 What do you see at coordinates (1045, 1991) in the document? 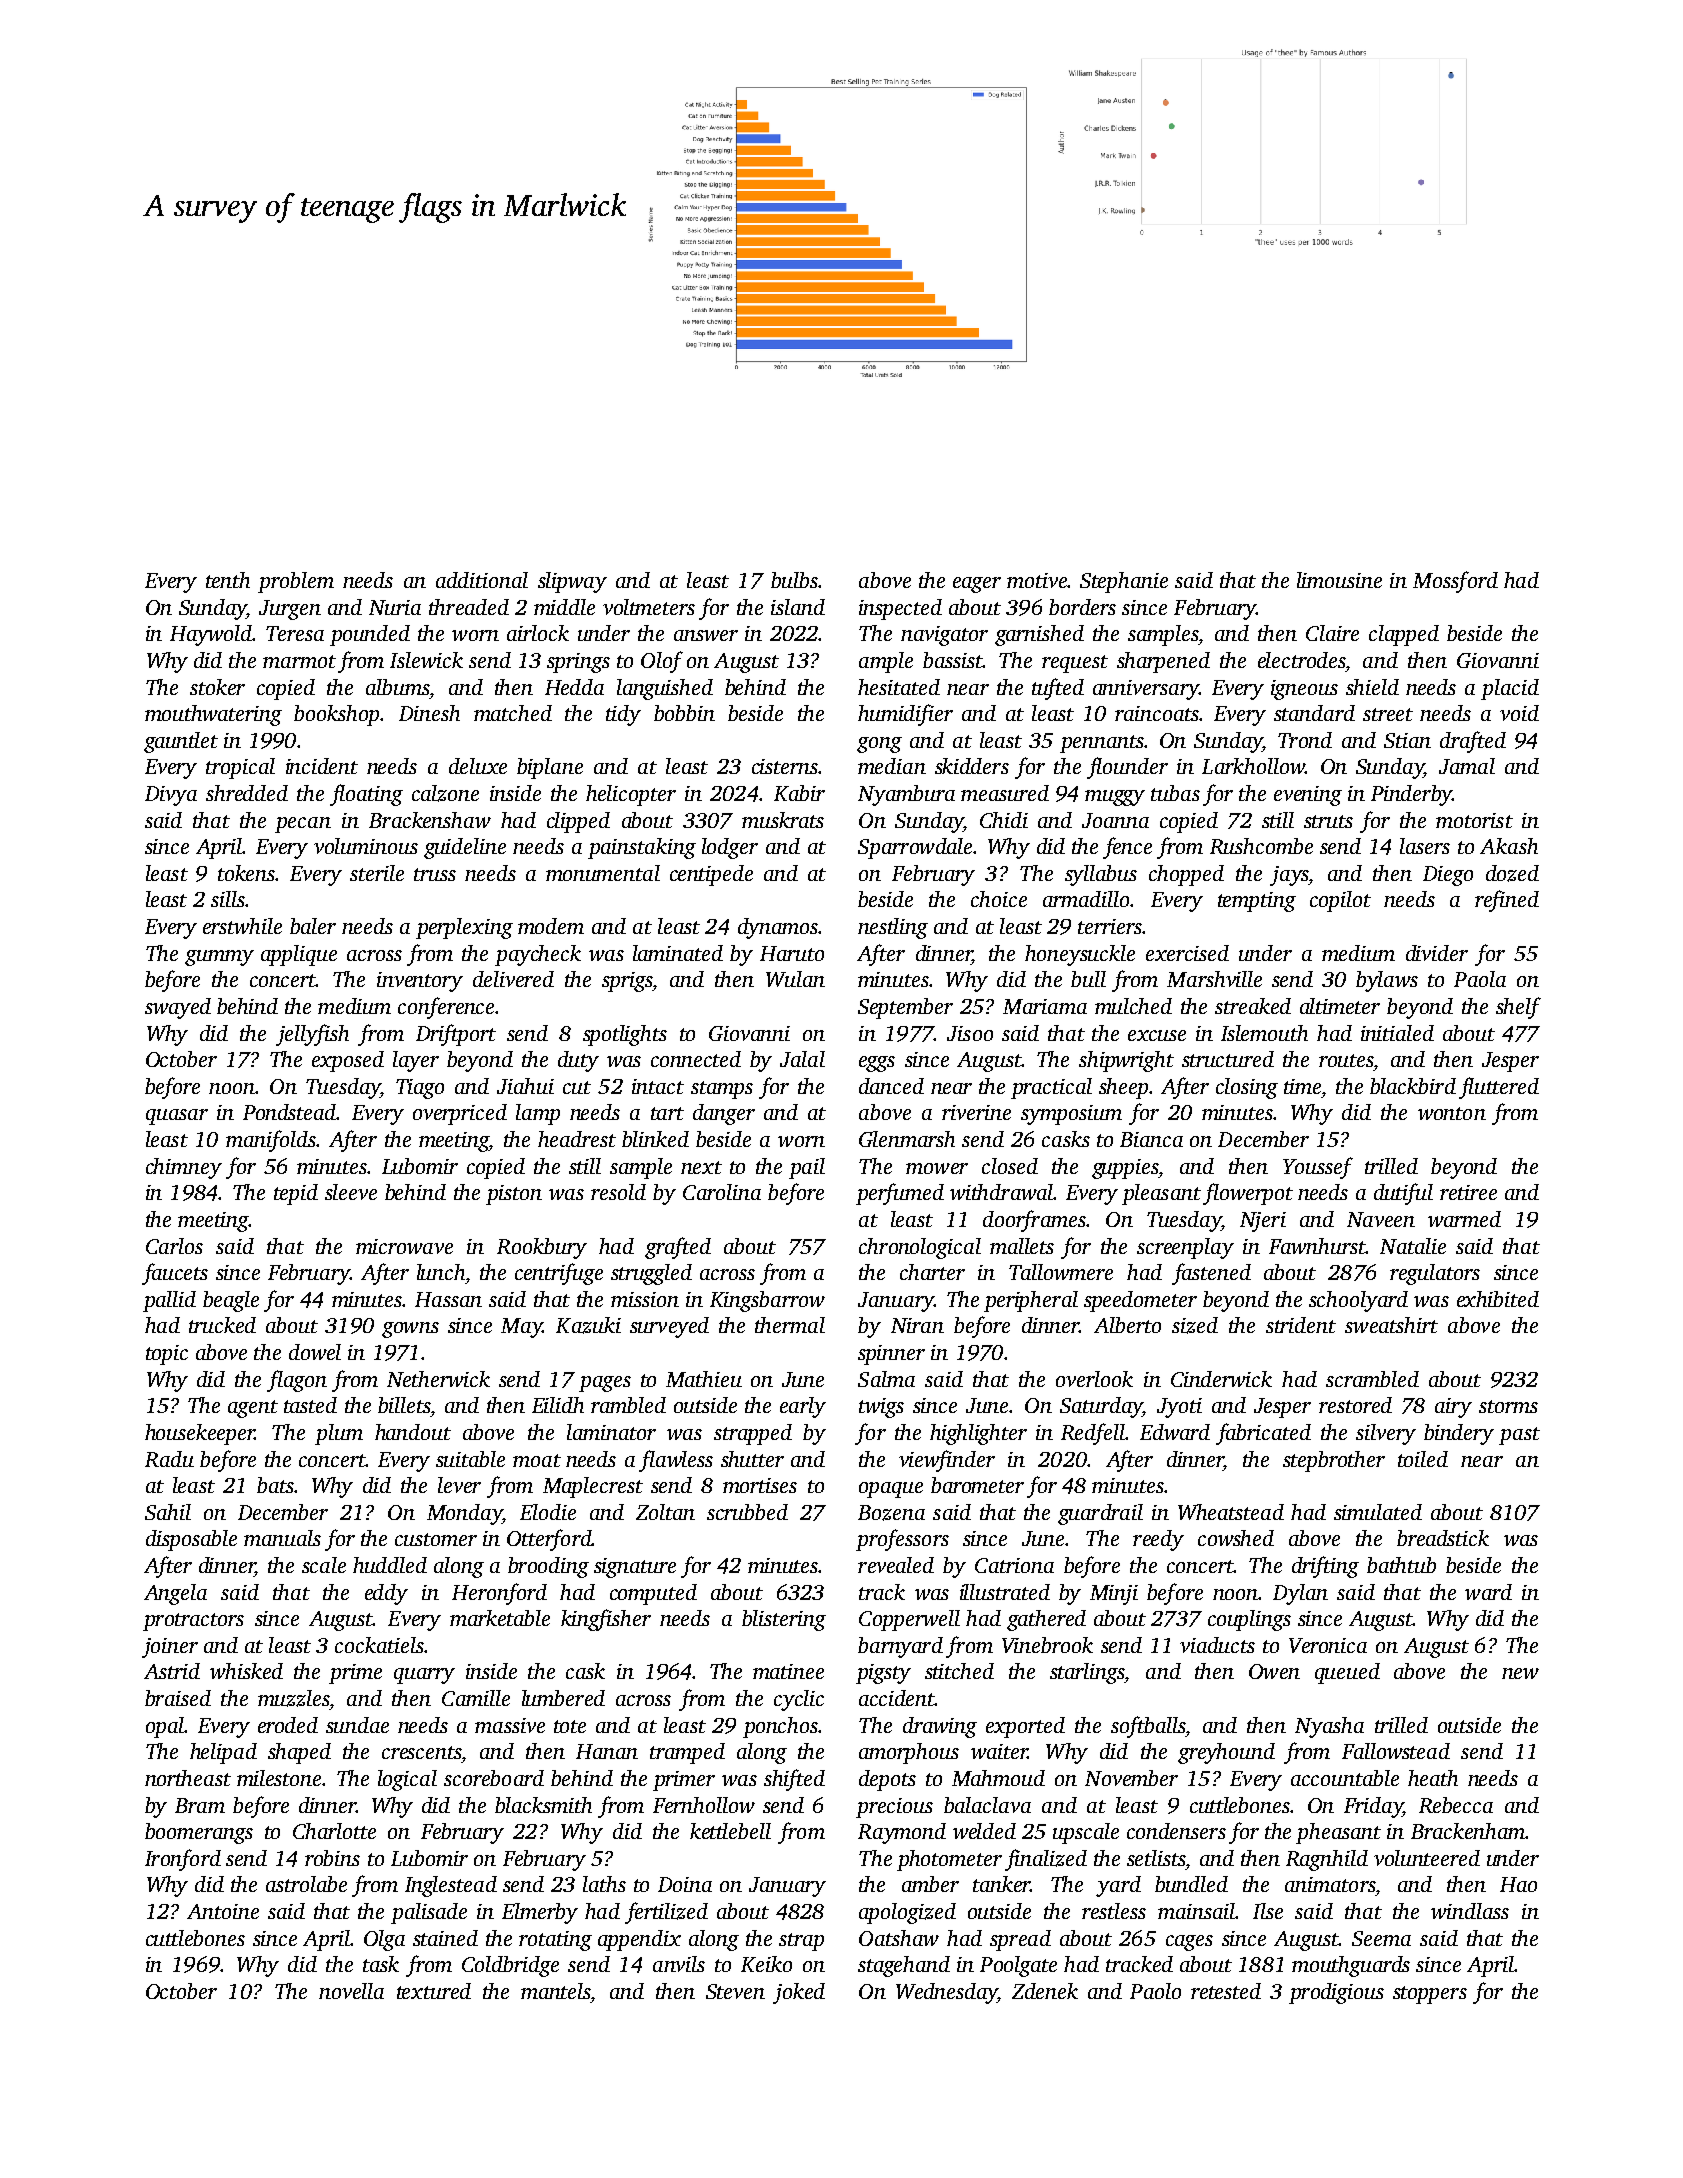
I see `Zdenek` at bounding box center [1045, 1991].
